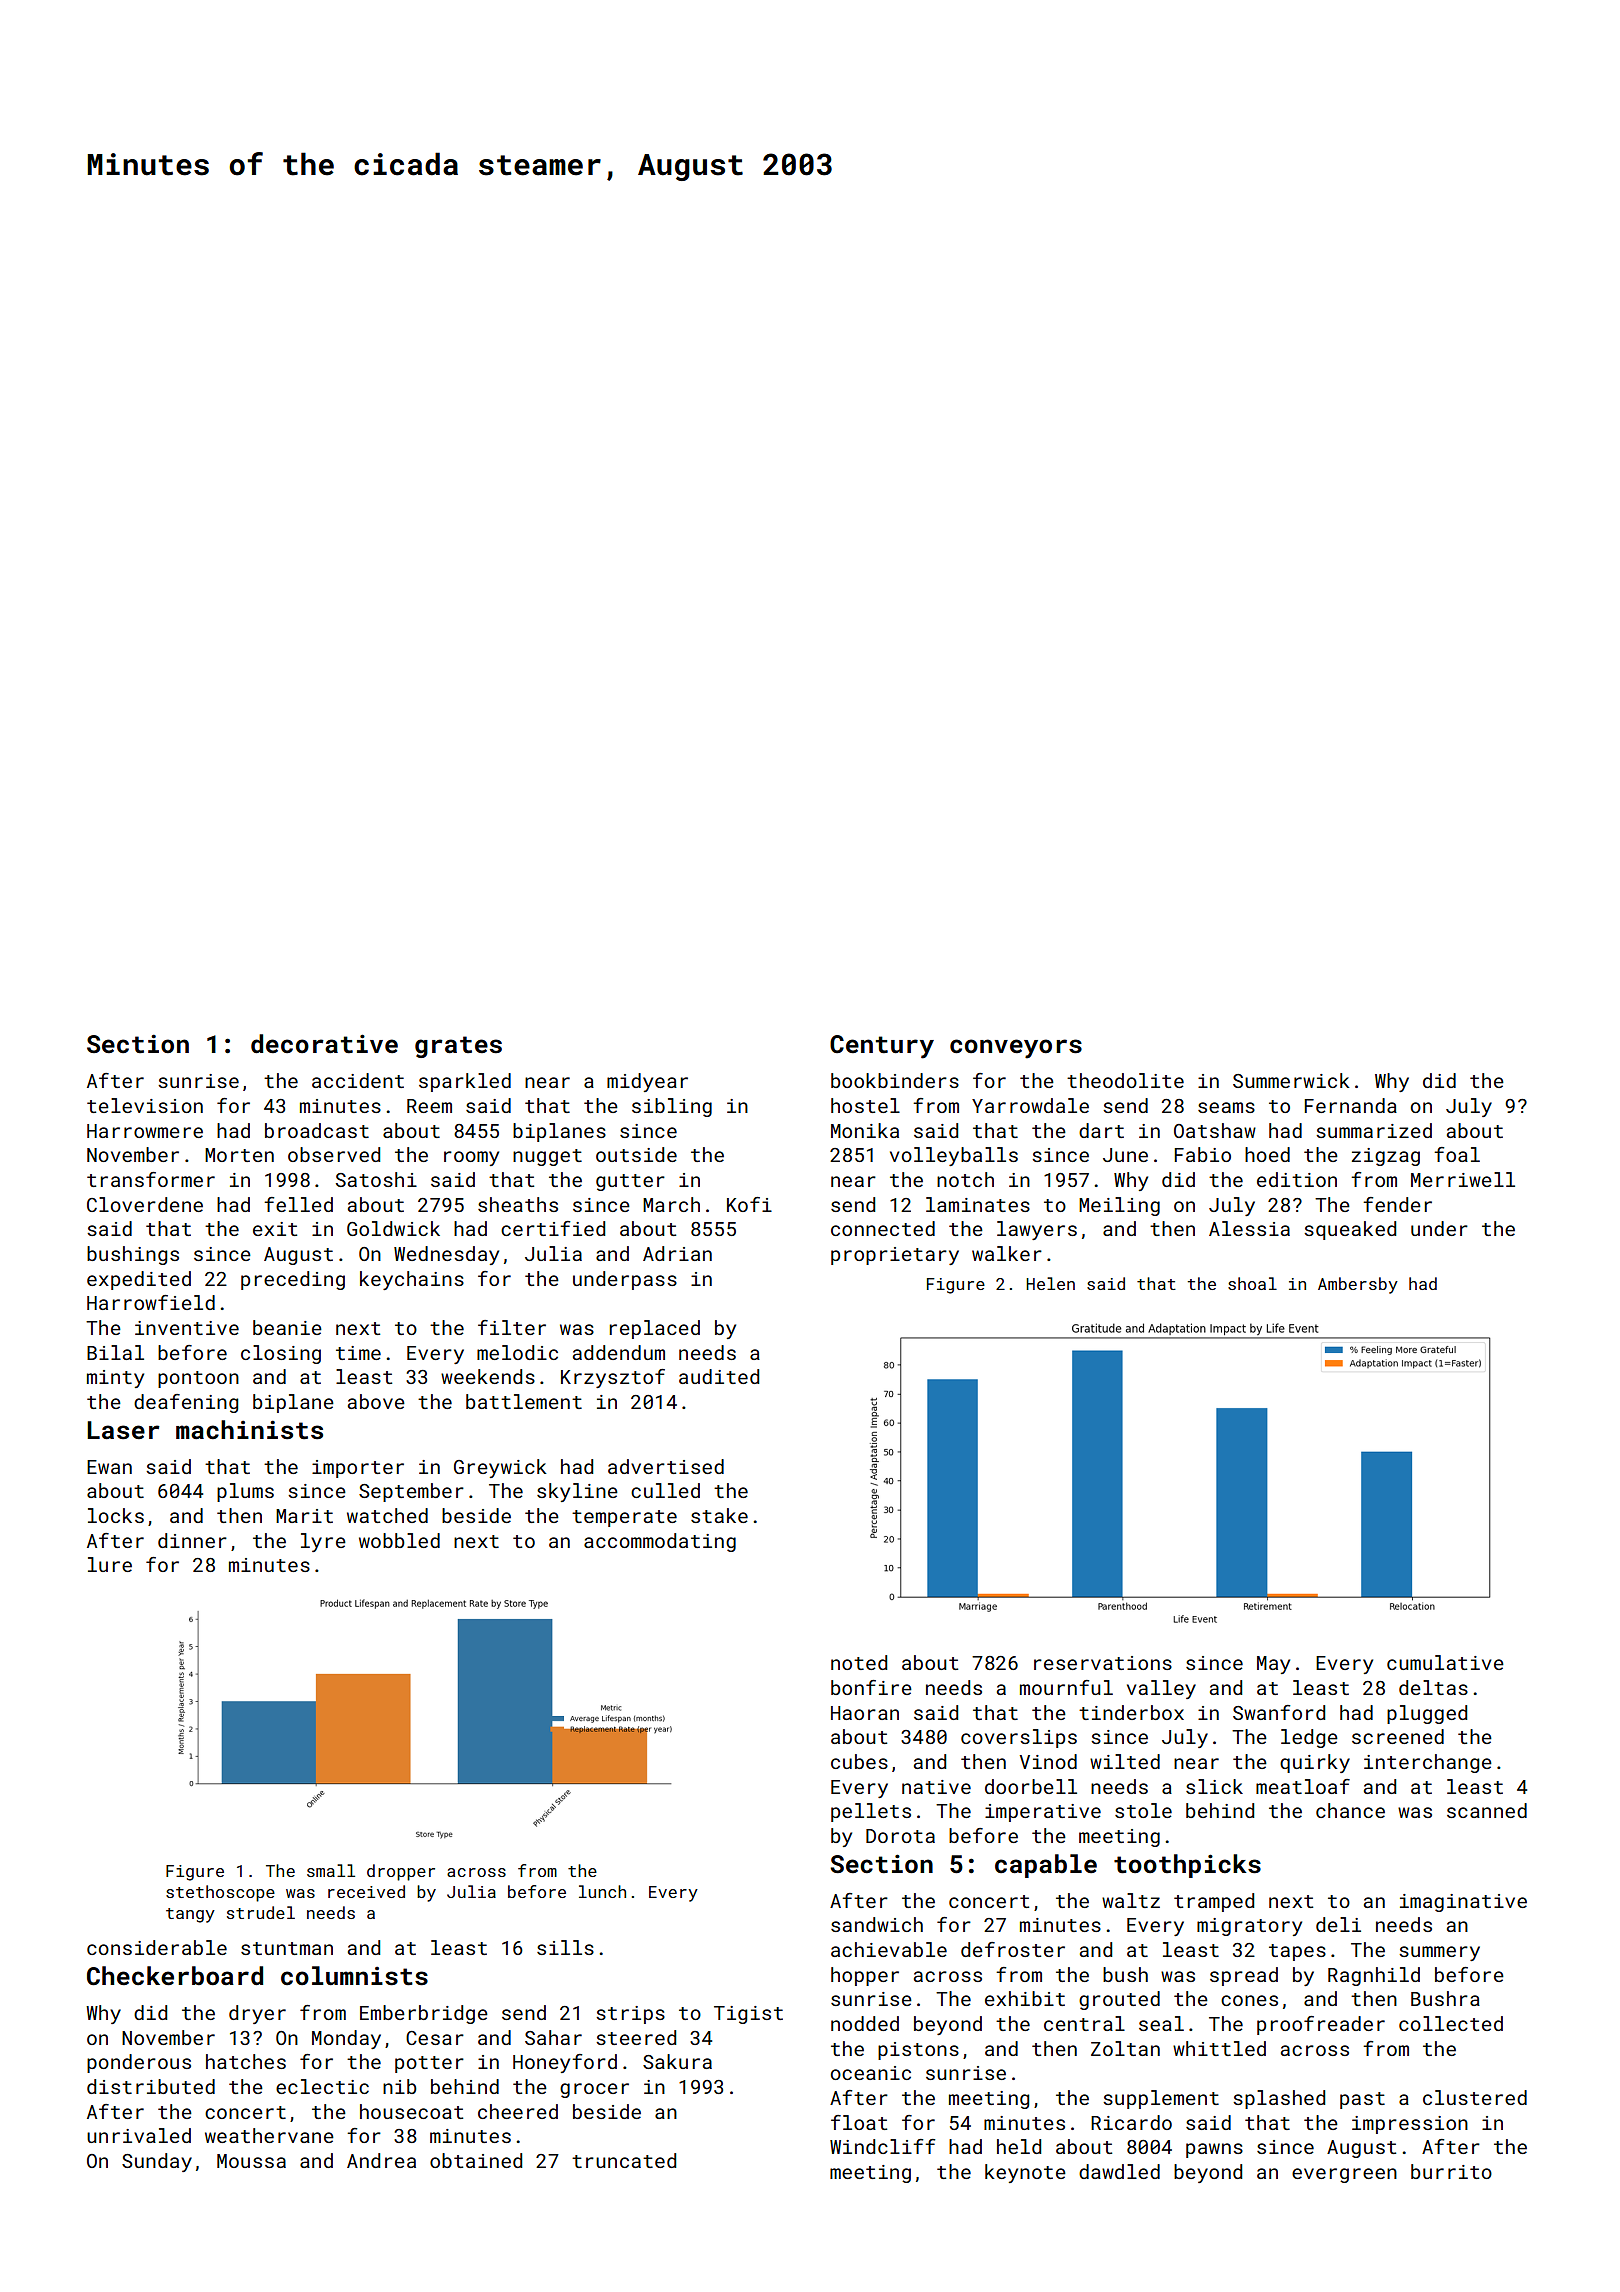 This image has height=2292, width=1620. I want to click on shoal, so click(1252, 1283).
